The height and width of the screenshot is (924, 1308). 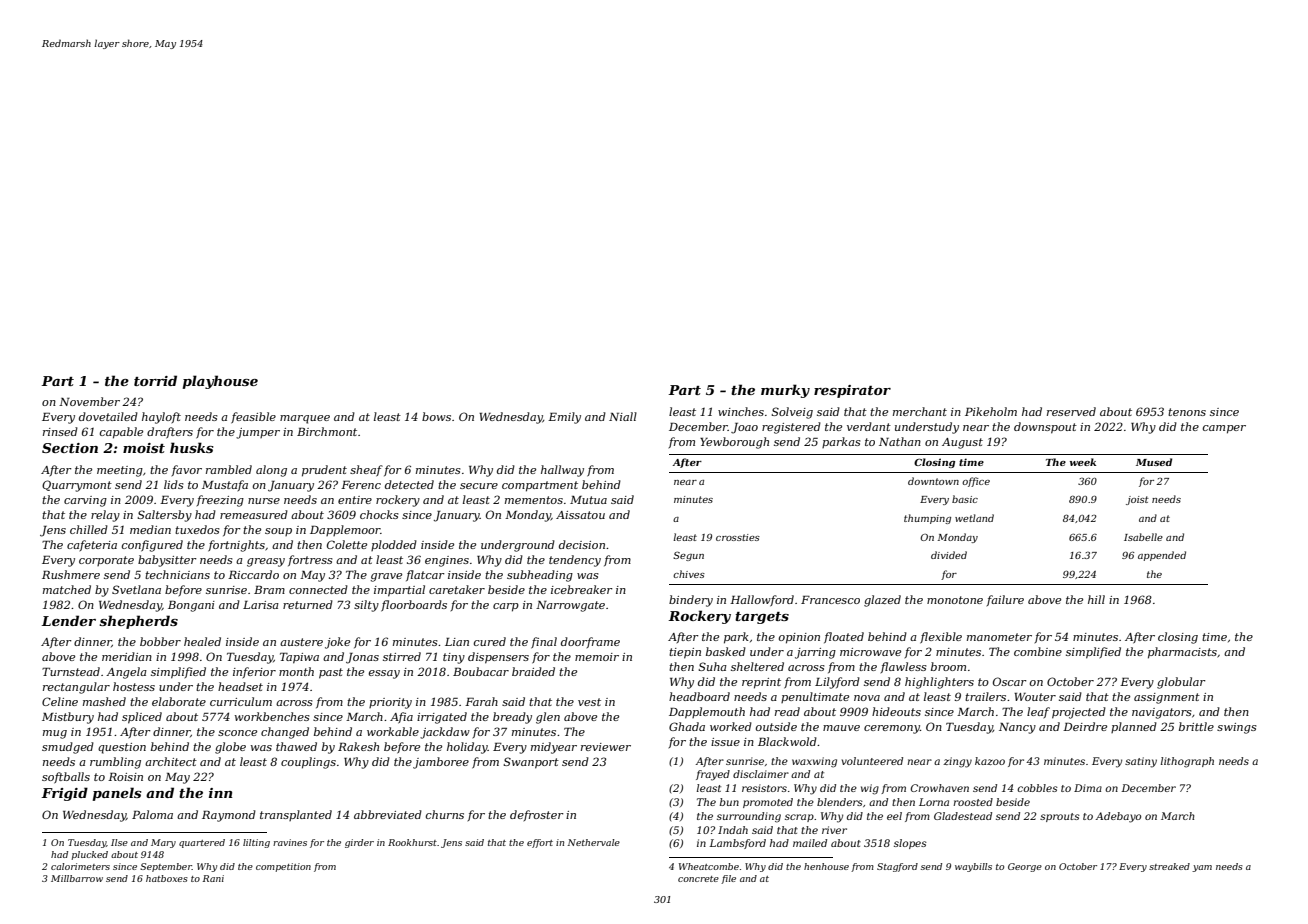 I want to click on hatboxes, so click(x=167, y=878).
